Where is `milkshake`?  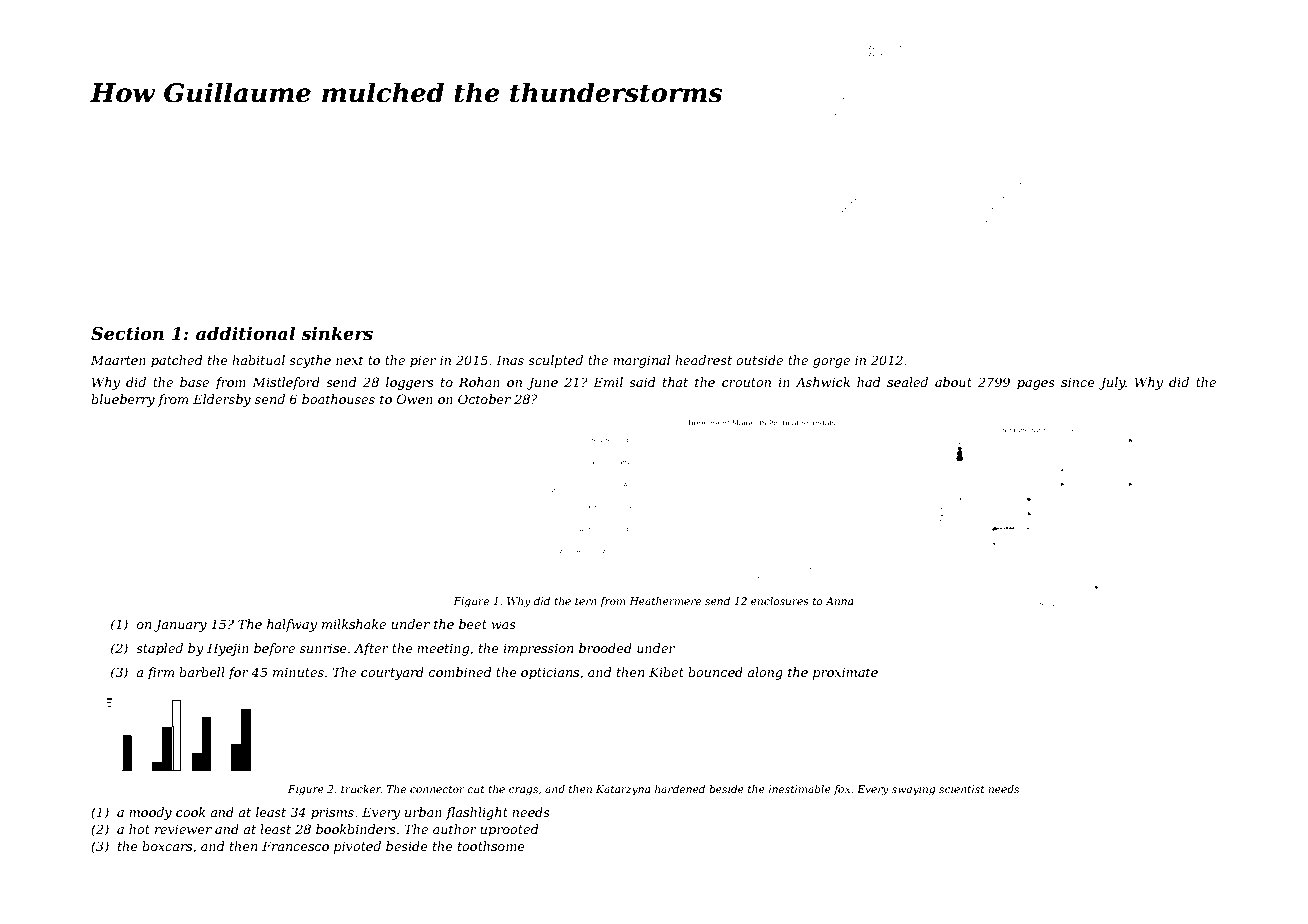 milkshake is located at coordinates (354, 624).
